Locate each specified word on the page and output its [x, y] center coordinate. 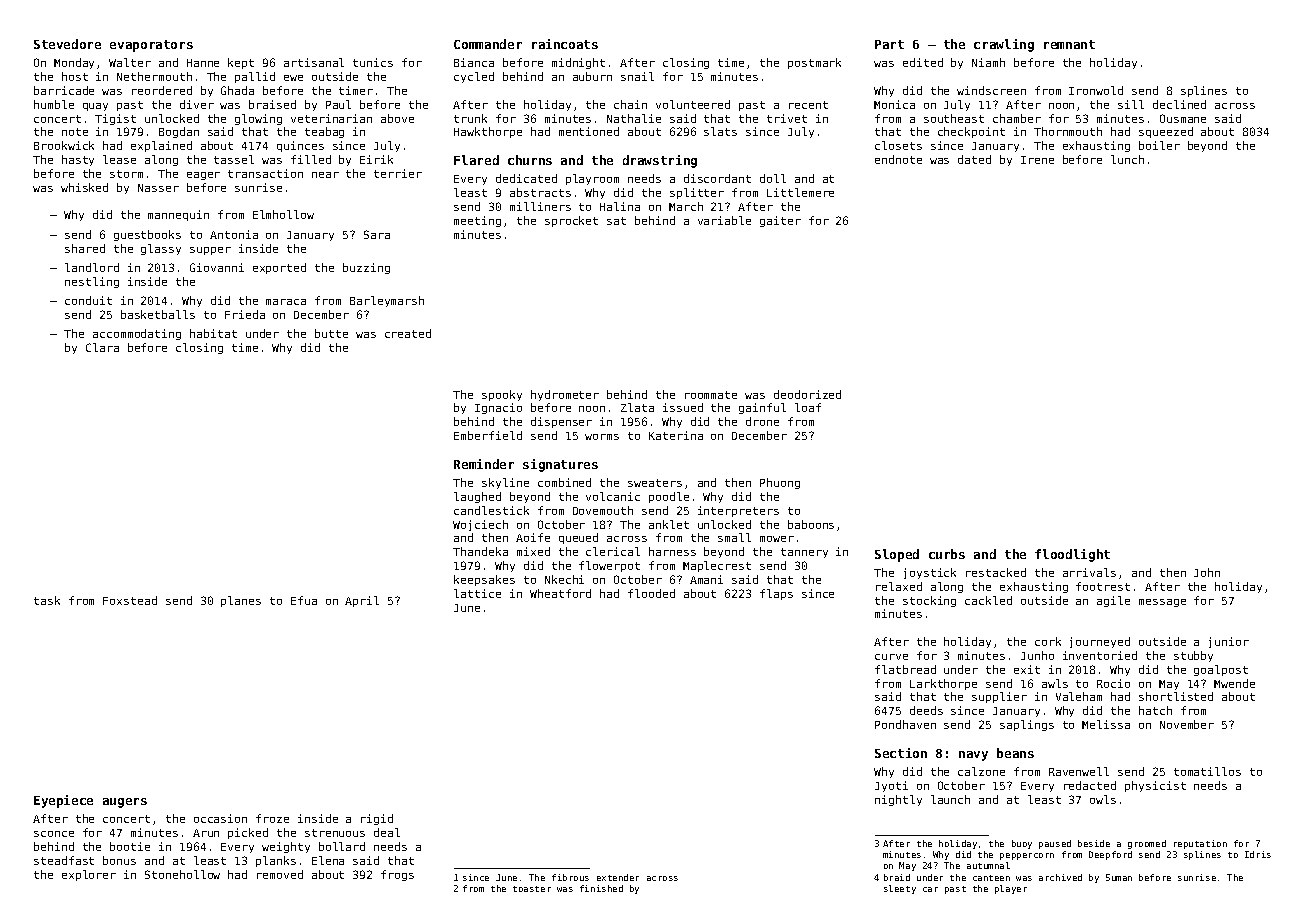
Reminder [484, 464]
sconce [54, 834]
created [408, 333]
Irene [1037, 160]
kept [241, 63]
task [47, 600]
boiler [1159, 145]
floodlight [1072, 555]
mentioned [589, 131]
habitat [213, 333]
